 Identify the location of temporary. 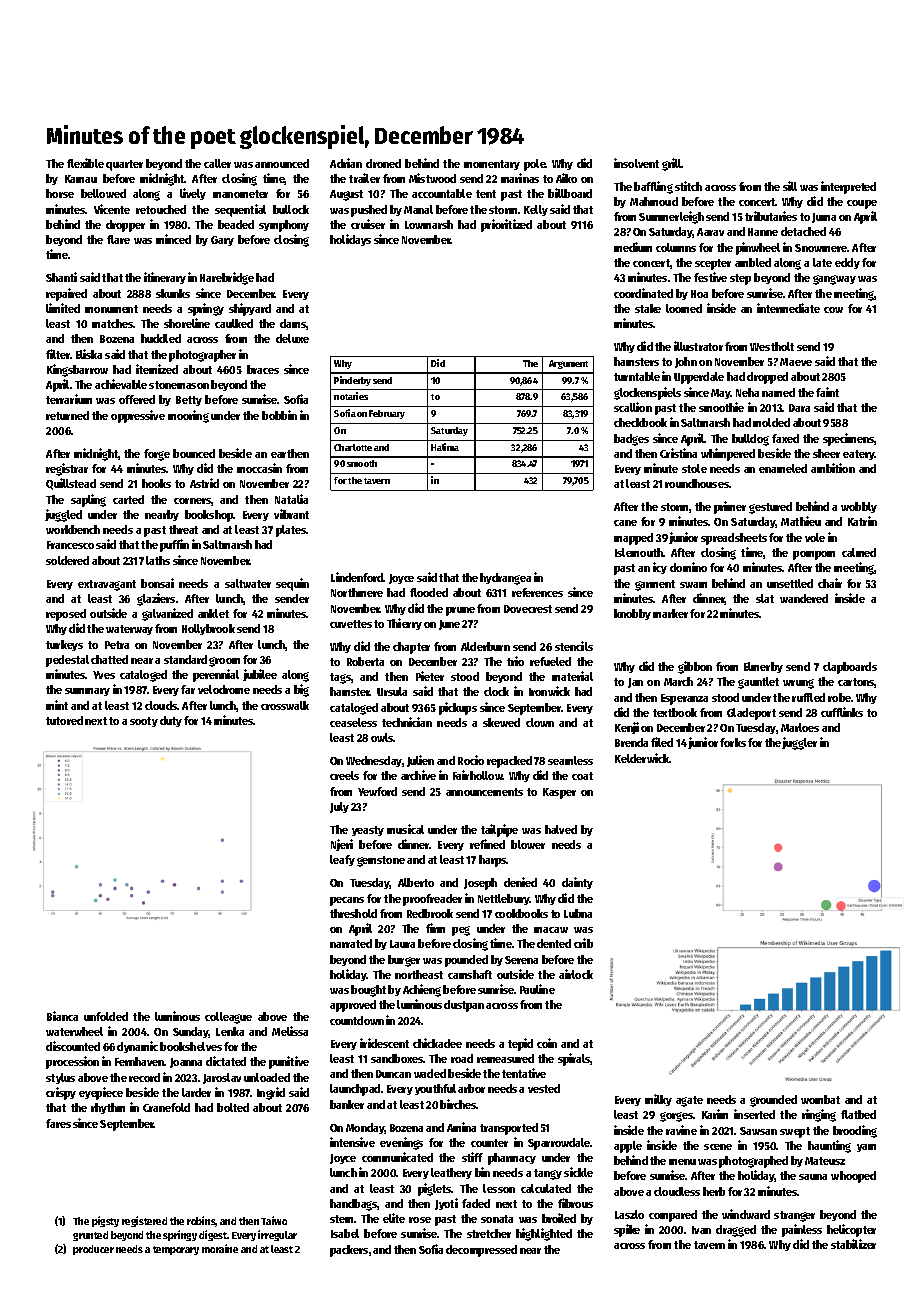
(176, 1250).
